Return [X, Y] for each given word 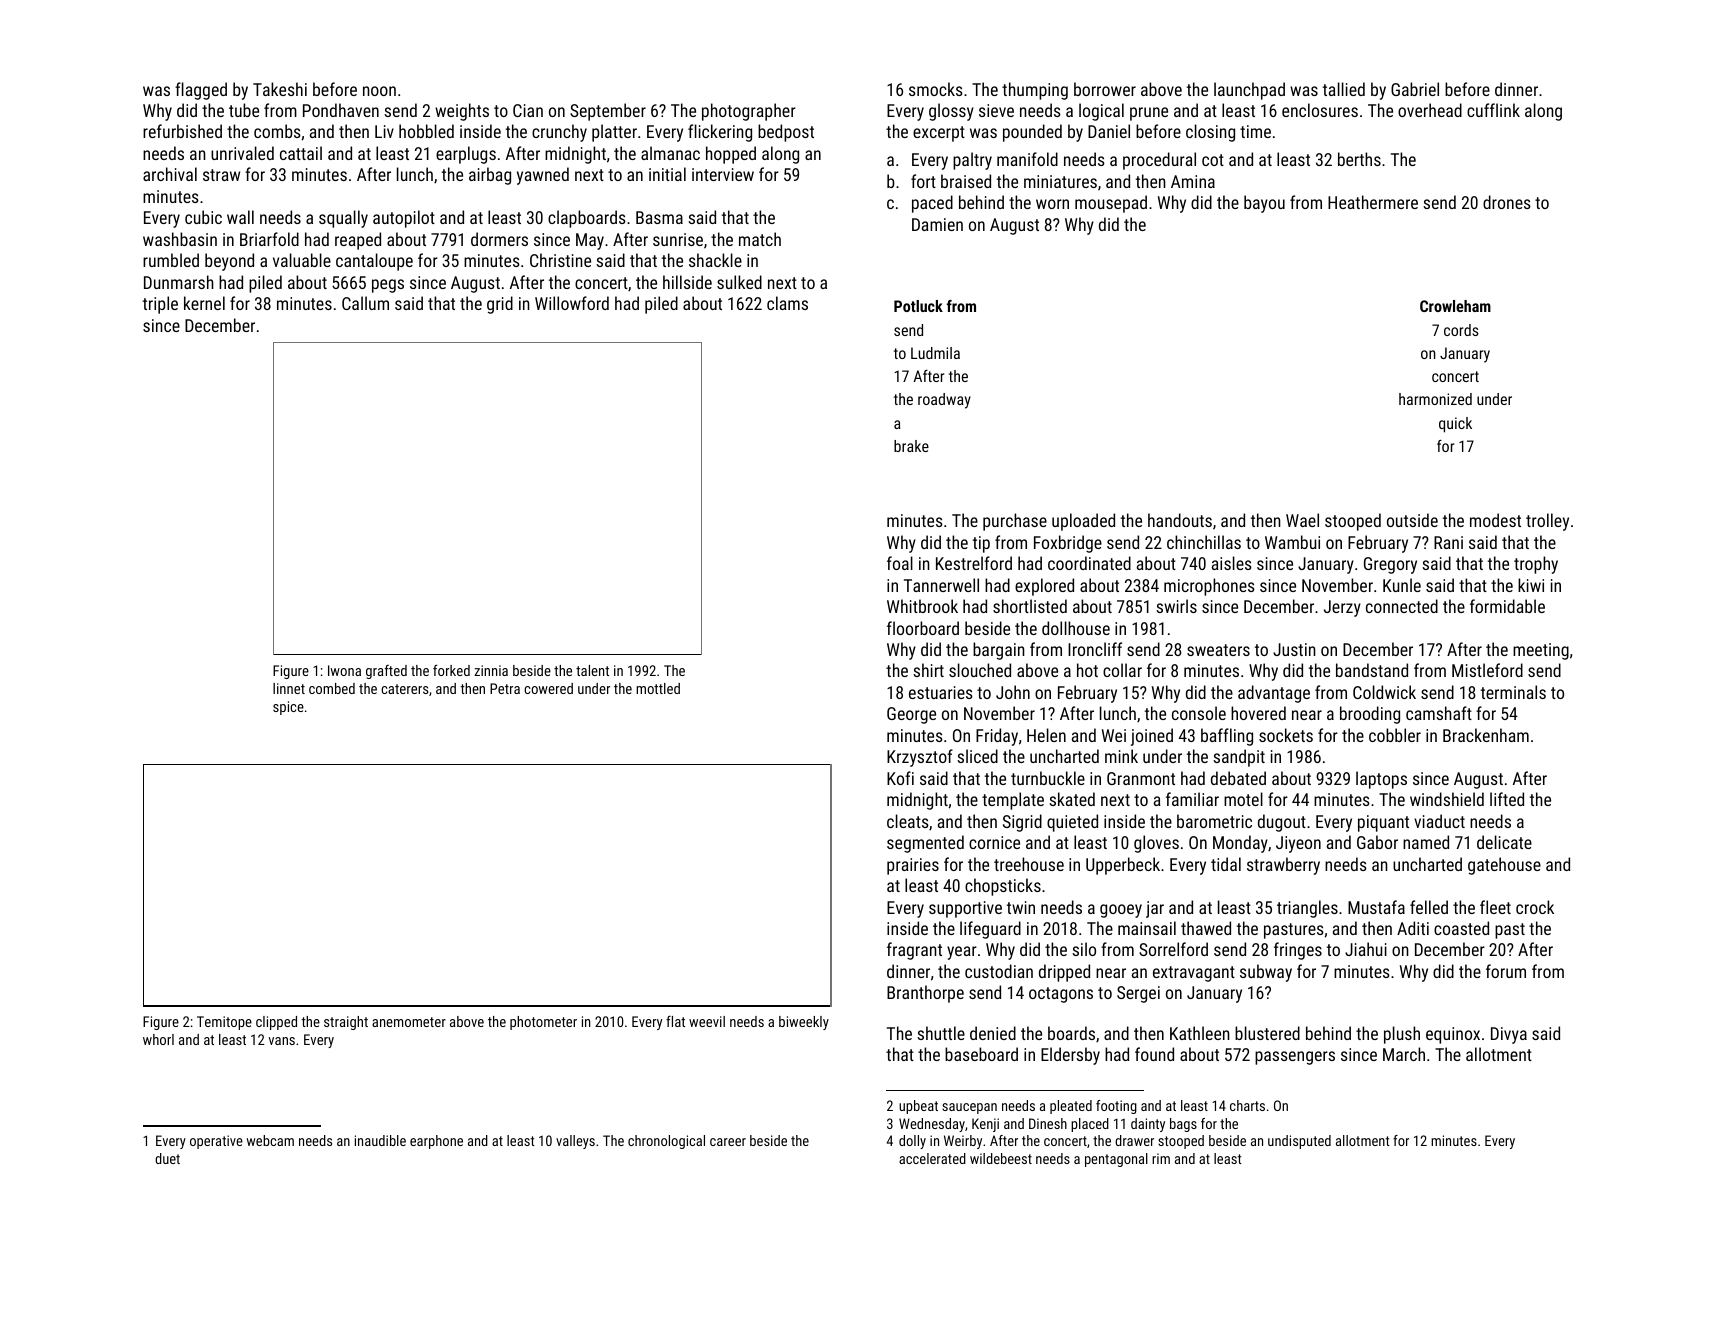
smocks [936, 89]
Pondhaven [341, 110]
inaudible [380, 1140]
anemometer [409, 1022]
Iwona [344, 670]
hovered [1258, 713]
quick [1455, 425]
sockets [1286, 735]
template [1013, 801]
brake [911, 446]
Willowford [572, 303]
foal [900, 563]
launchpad [1249, 91]
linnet [289, 688]
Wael [1302, 520]
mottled [658, 688]
